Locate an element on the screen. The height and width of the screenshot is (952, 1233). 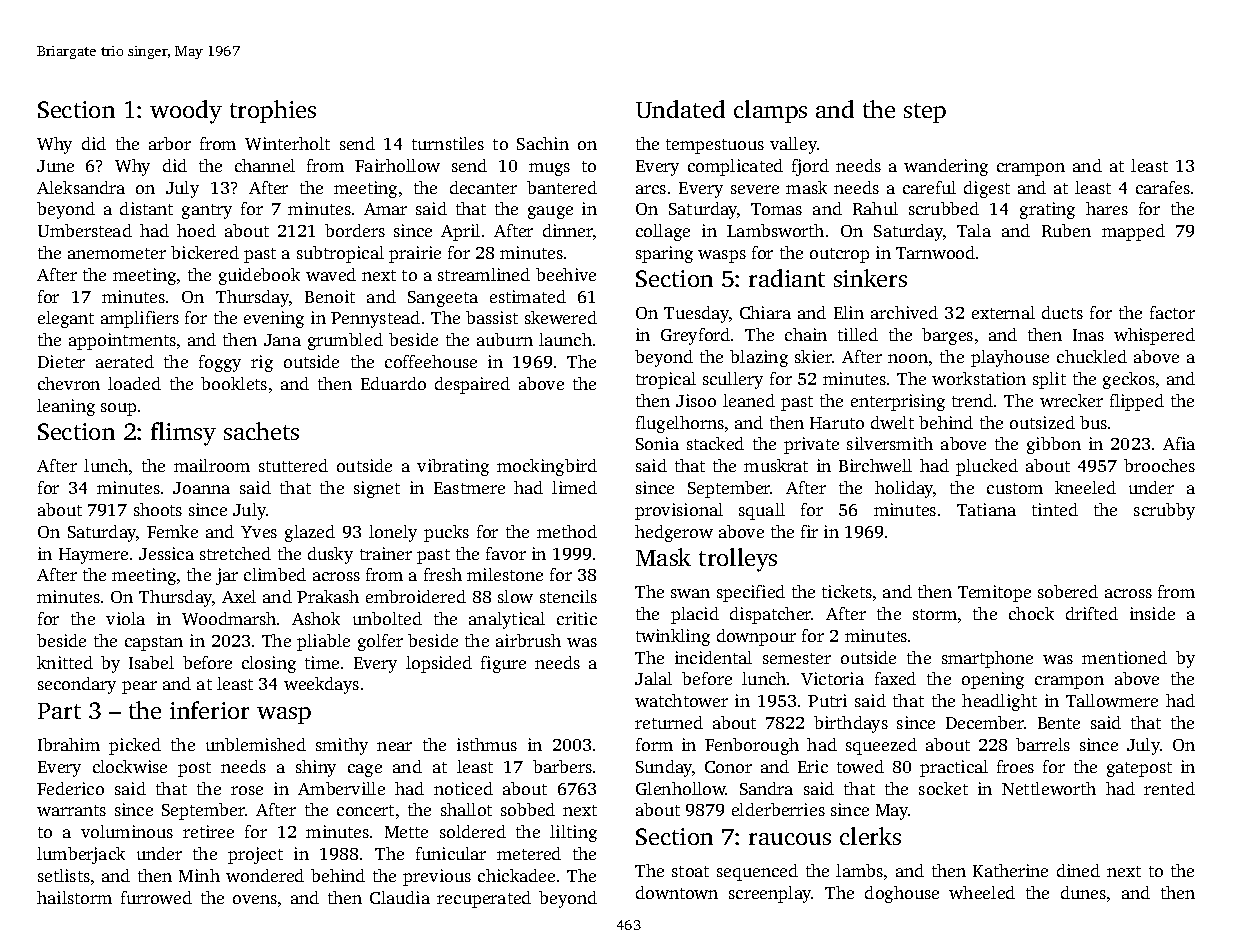
dunes is located at coordinates (1083, 892).
